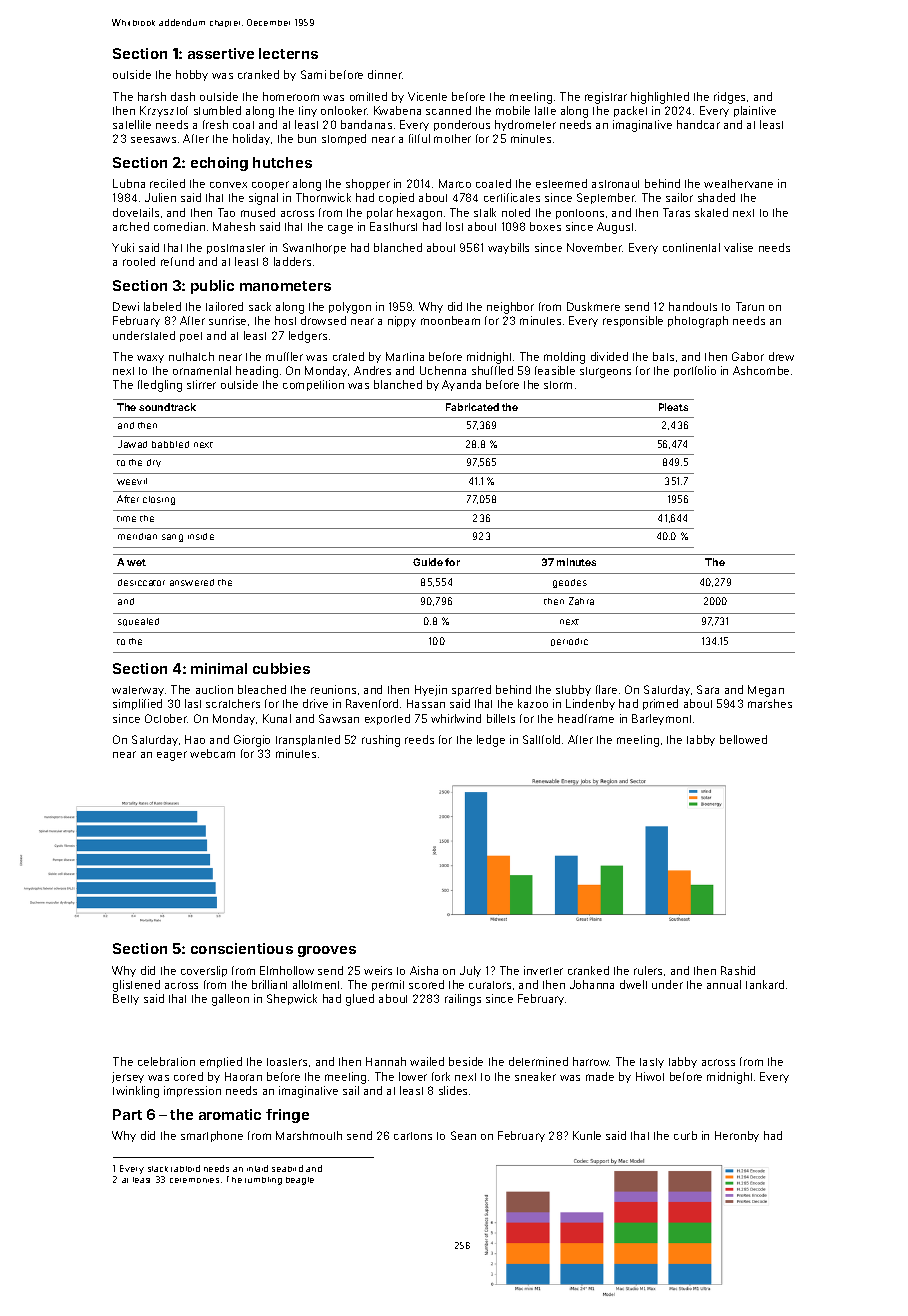 Image resolution: width=908 pixels, height=1316 pixels. Describe the element at coordinates (138, 691) in the document. I see `waterway` at that location.
